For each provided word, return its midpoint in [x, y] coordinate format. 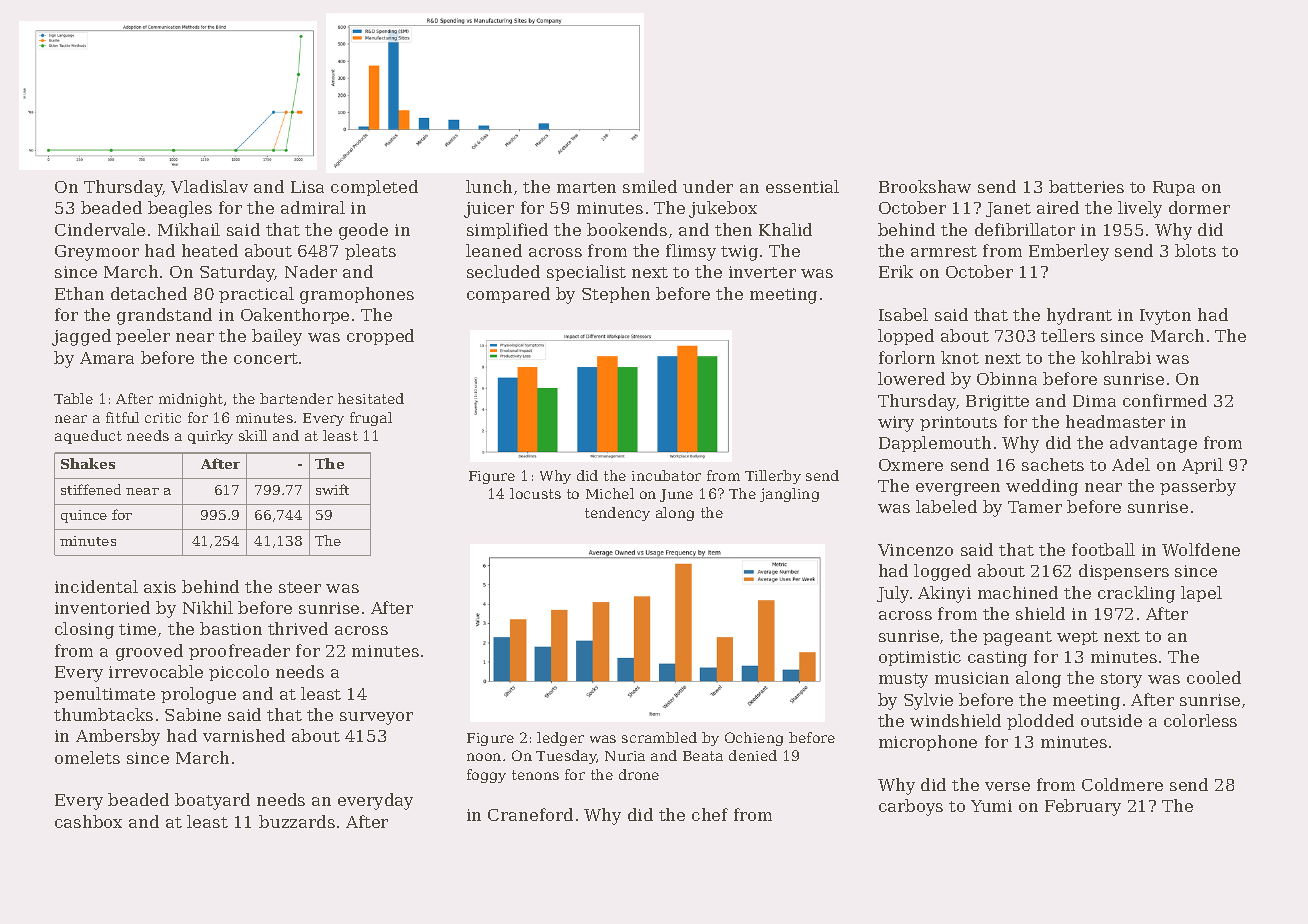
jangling [789, 495]
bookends [627, 229]
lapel [1201, 594]
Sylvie [928, 701]
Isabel [903, 314]
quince [84, 516]
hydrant [1079, 316]
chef [710, 814]
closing [84, 630]
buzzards [297, 821]
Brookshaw [925, 186]
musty [903, 680]
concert [266, 358]
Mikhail [189, 229]
